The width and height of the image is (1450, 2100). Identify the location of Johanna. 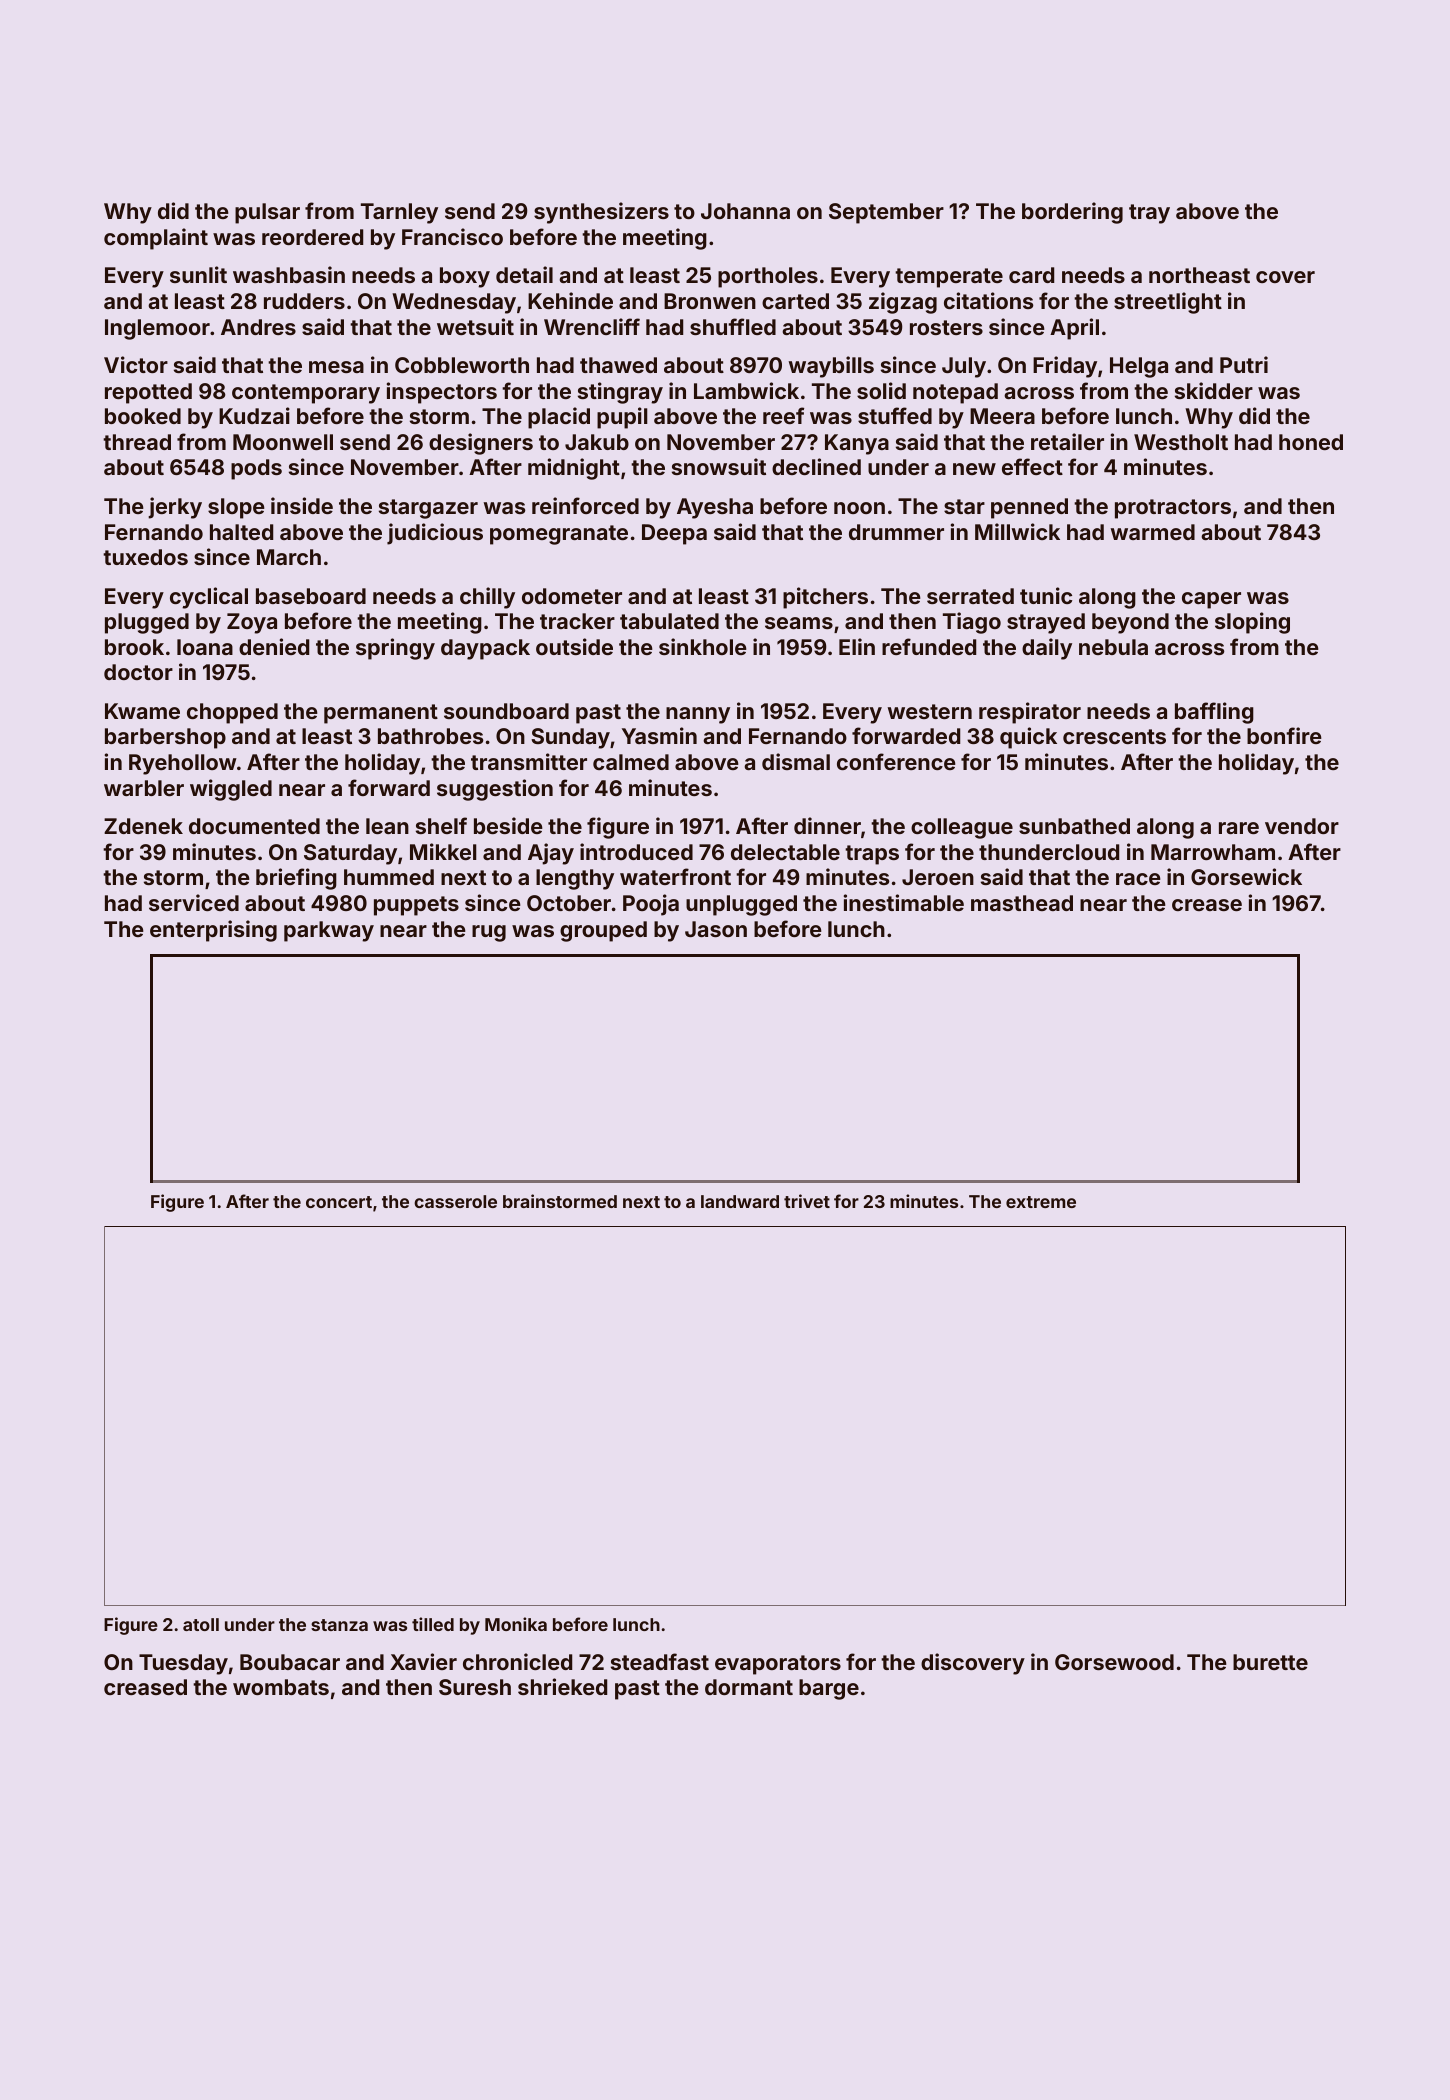
(745, 211).
